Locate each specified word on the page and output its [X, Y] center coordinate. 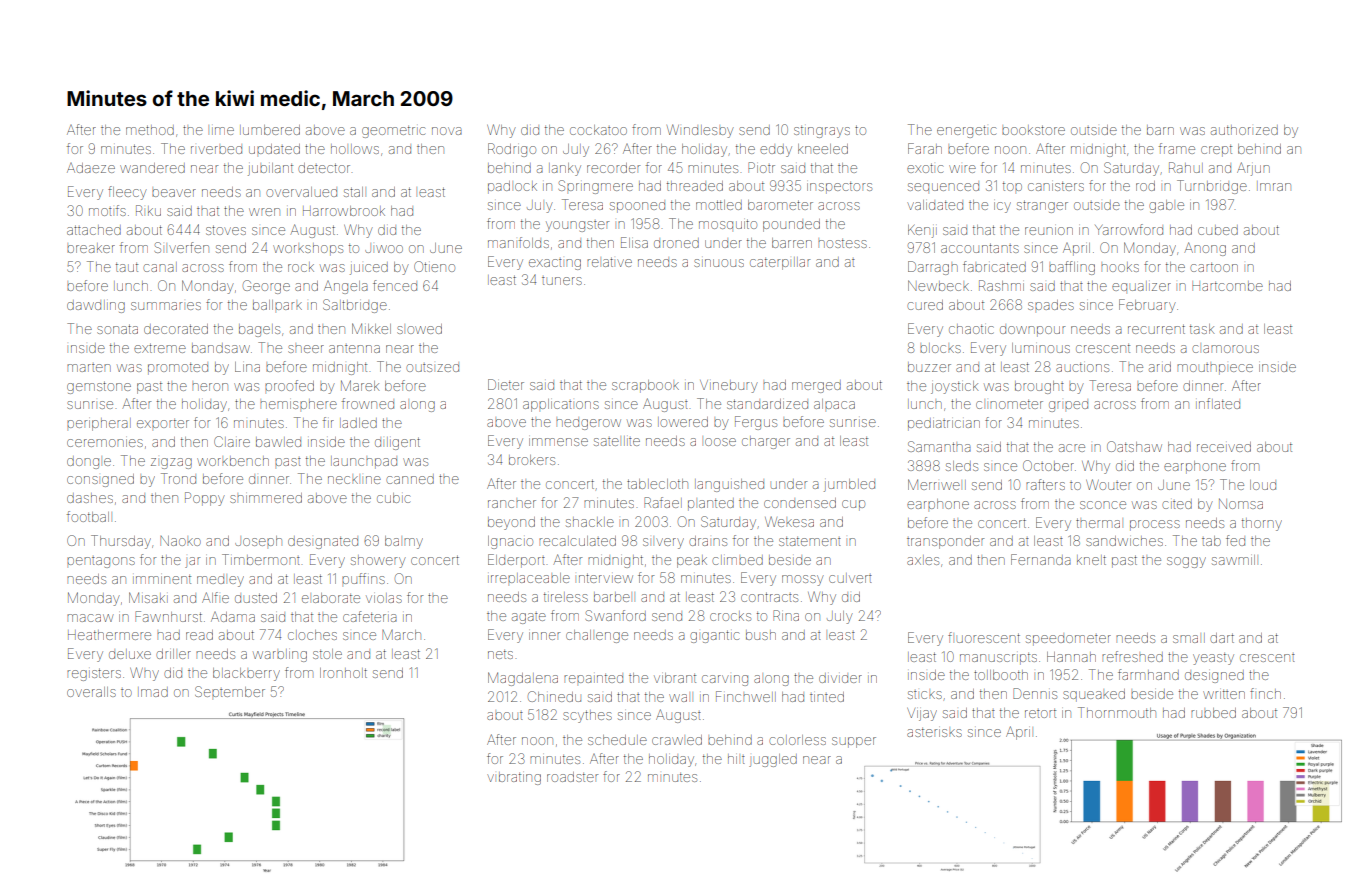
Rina [786, 615]
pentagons [101, 562]
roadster [572, 777]
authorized [1244, 130]
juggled [773, 760]
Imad [154, 692]
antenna [354, 349]
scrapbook [645, 386]
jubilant [270, 169]
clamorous [1225, 349]
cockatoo [598, 130]
